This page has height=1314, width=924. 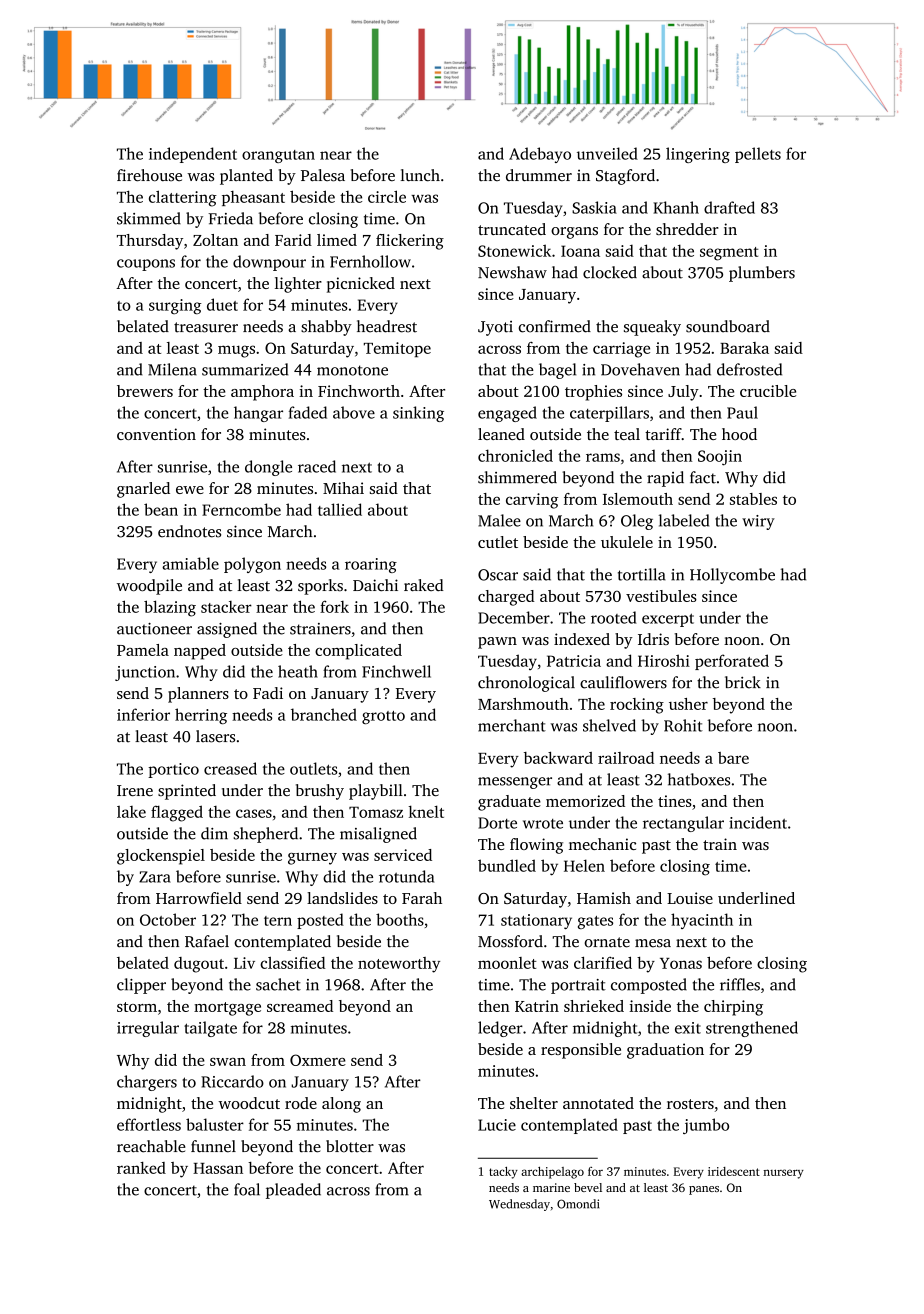 What do you see at coordinates (298, 671) in the page?
I see `heath` at bounding box center [298, 671].
